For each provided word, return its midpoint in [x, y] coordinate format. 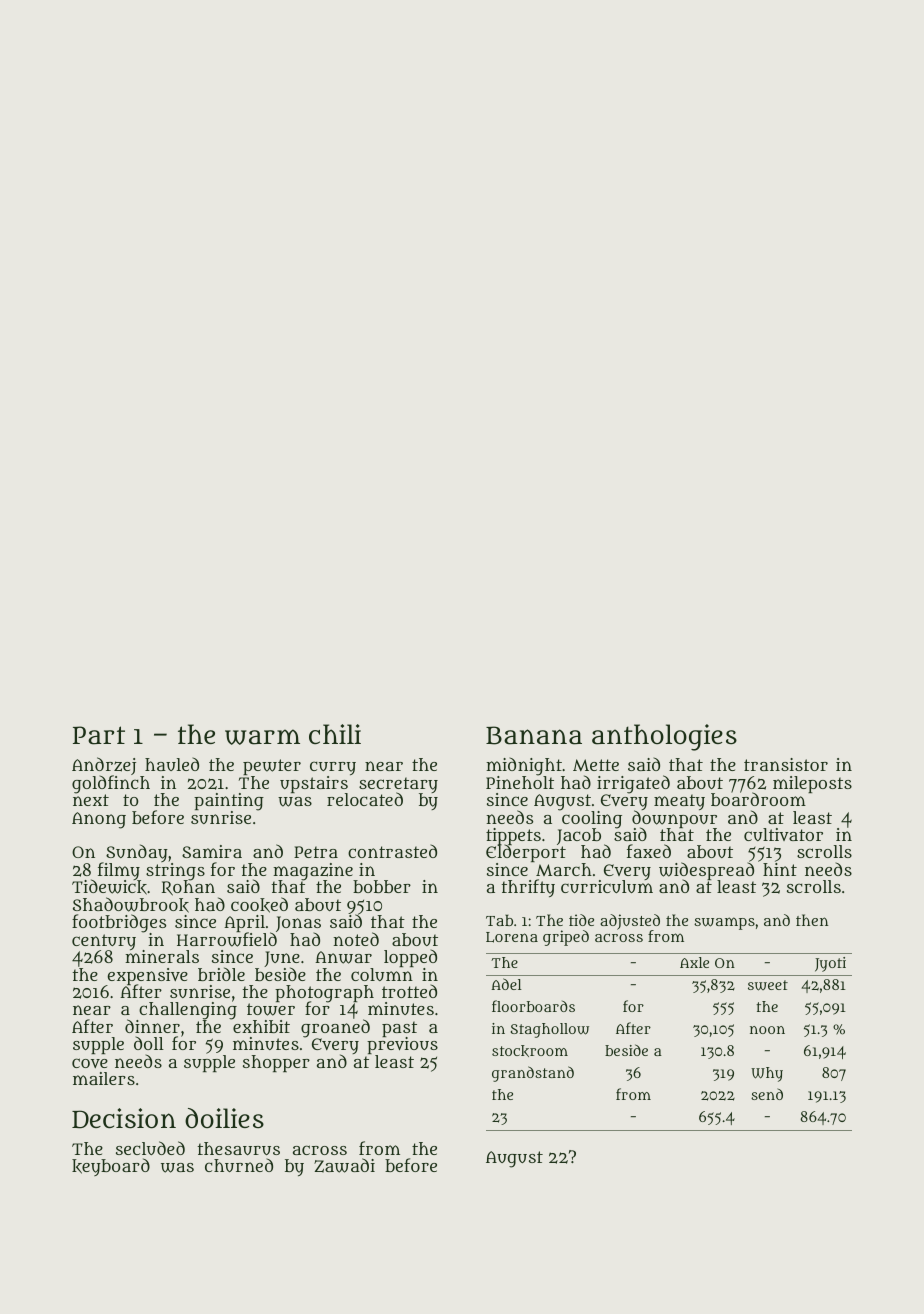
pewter [272, 767]
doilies [224, 1118]
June [282, 959]
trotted [409, 991]
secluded [150, 1148]
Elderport [526, 854]
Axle [694, 962]
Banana [534, 735]
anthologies [664, 737]
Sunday [137, 853]
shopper [276, 1063]
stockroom [530, 1051]
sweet [768, 985]
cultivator [783, 834]
